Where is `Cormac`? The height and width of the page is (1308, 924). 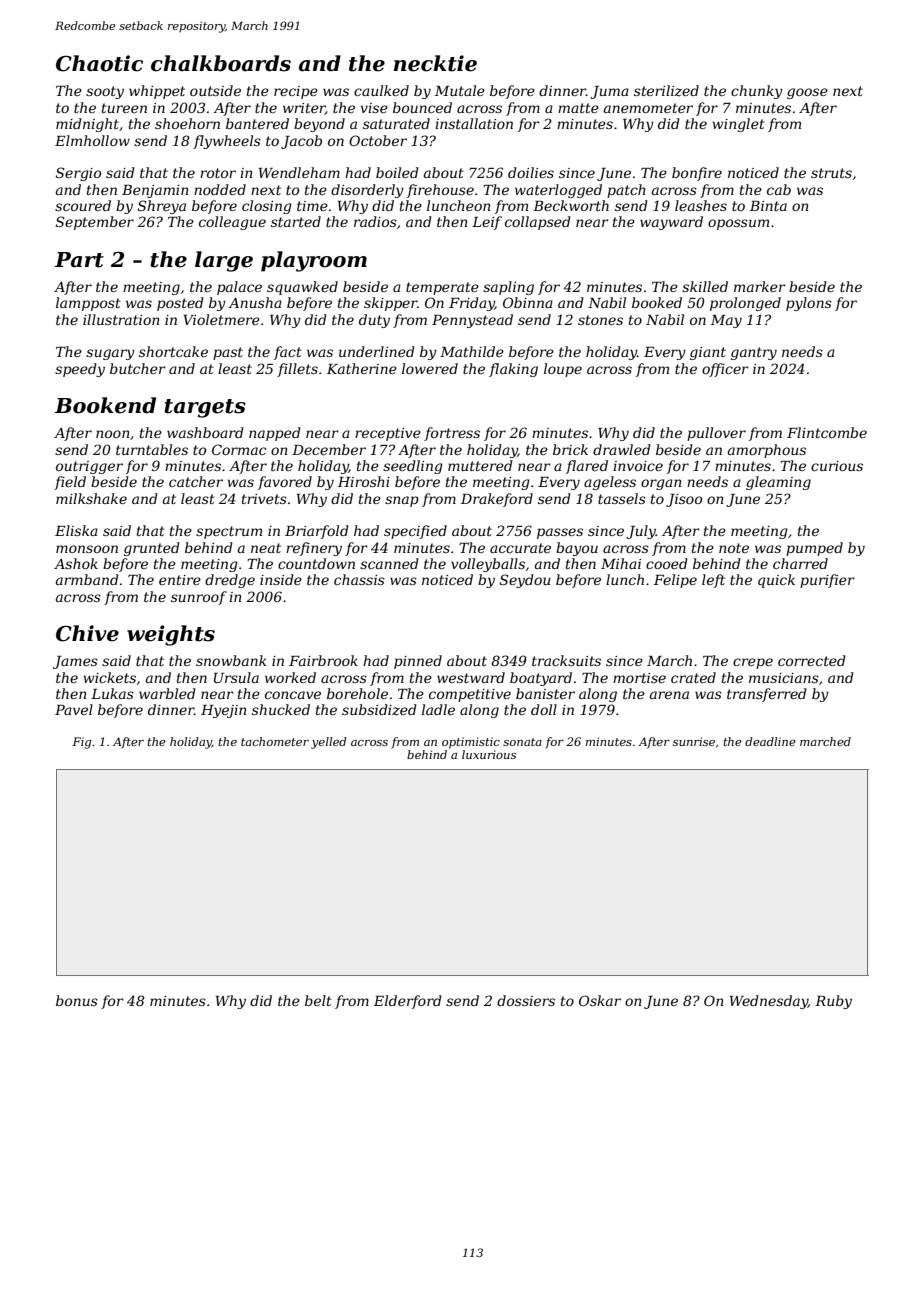 Cormac is located at coordinates (239, 449).
